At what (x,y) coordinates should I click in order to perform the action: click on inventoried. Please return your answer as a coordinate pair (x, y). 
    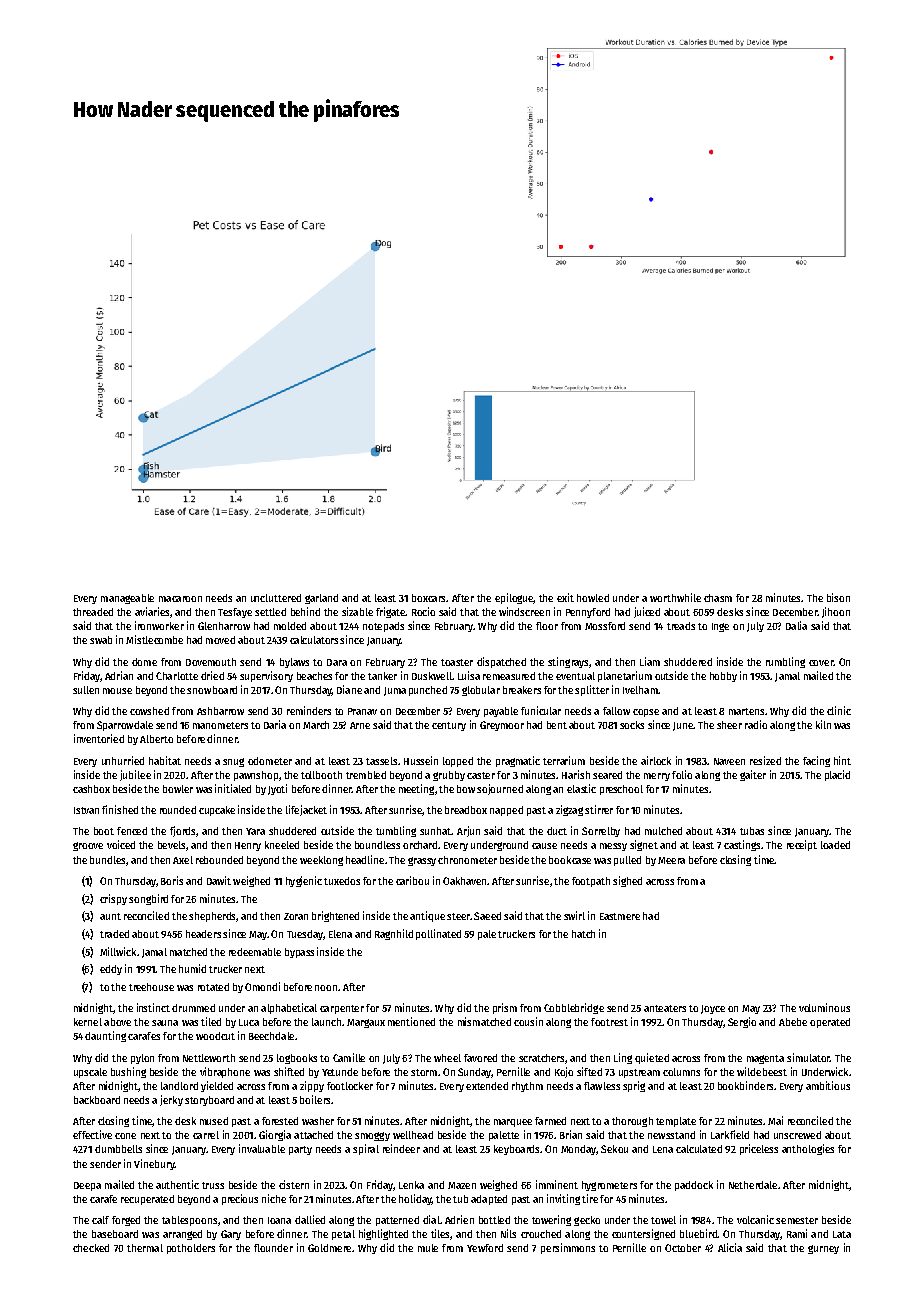
    Looking at the image, I should click on (99, 738).
